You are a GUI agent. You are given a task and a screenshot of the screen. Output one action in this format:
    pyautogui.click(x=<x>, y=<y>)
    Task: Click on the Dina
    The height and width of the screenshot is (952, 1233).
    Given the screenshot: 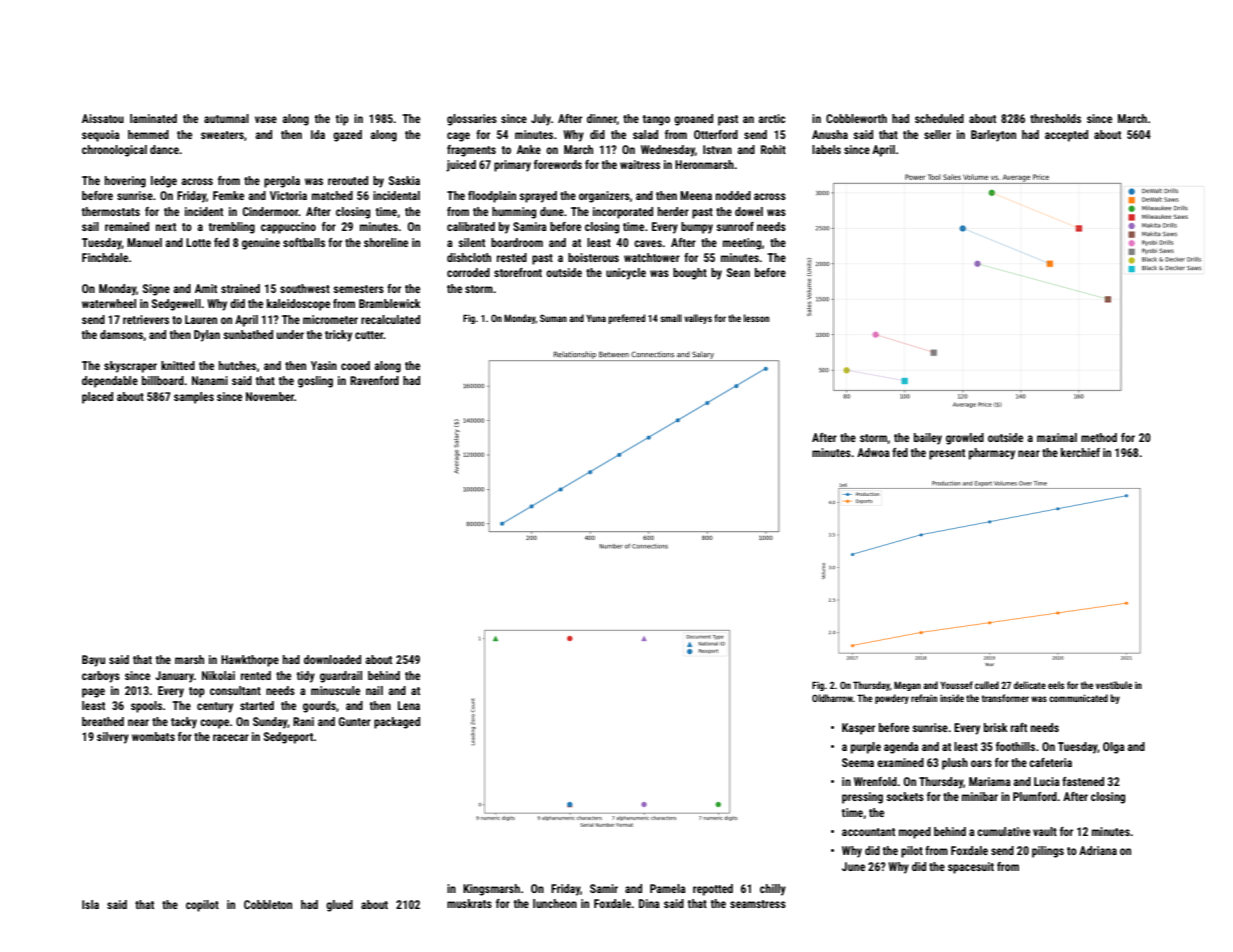 What is the action you would take?
    pyautogui.click(x=649, y=903)
